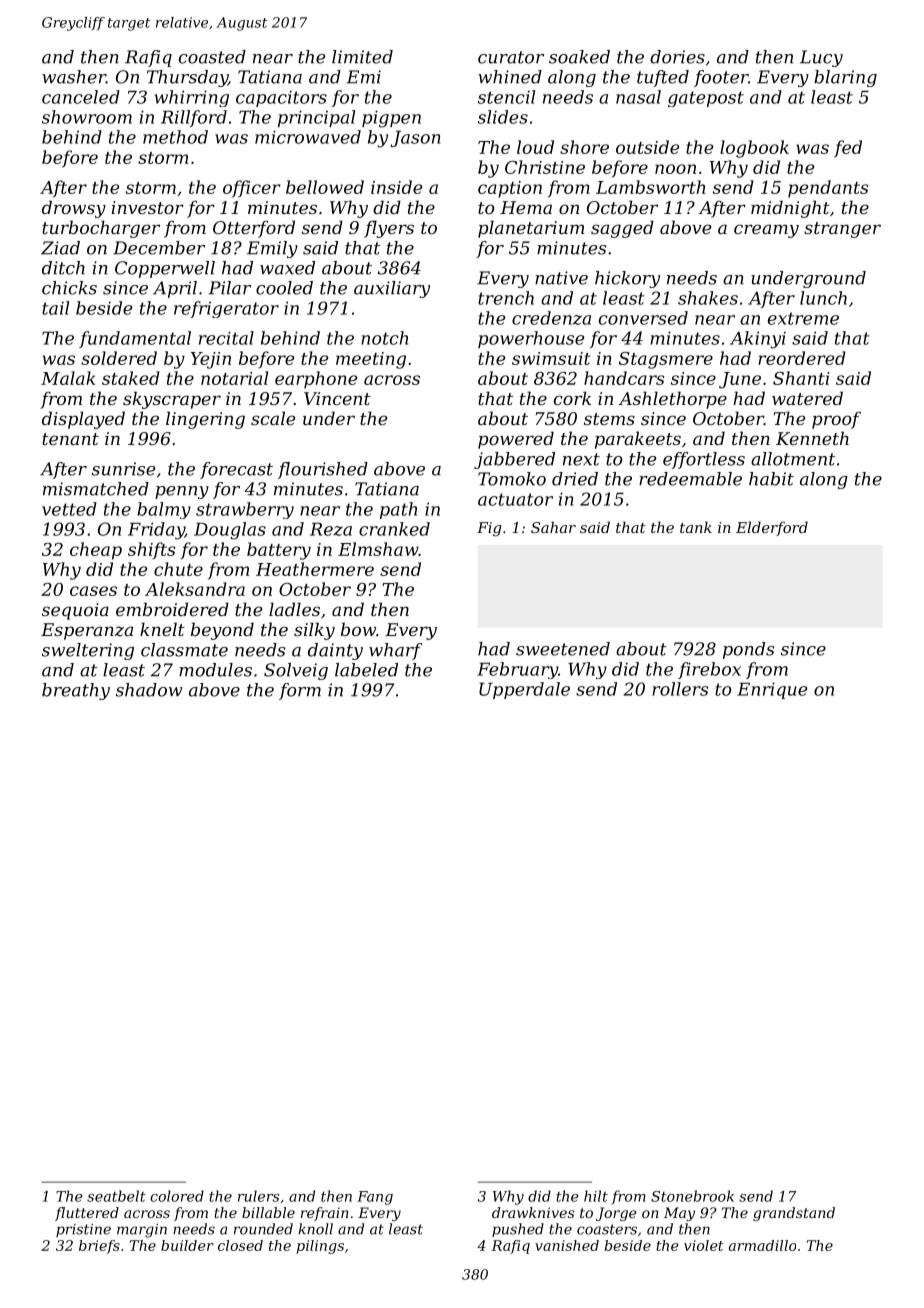 This document has width=924, height=1308. I want to click on fundamental, so click(135, 339).
